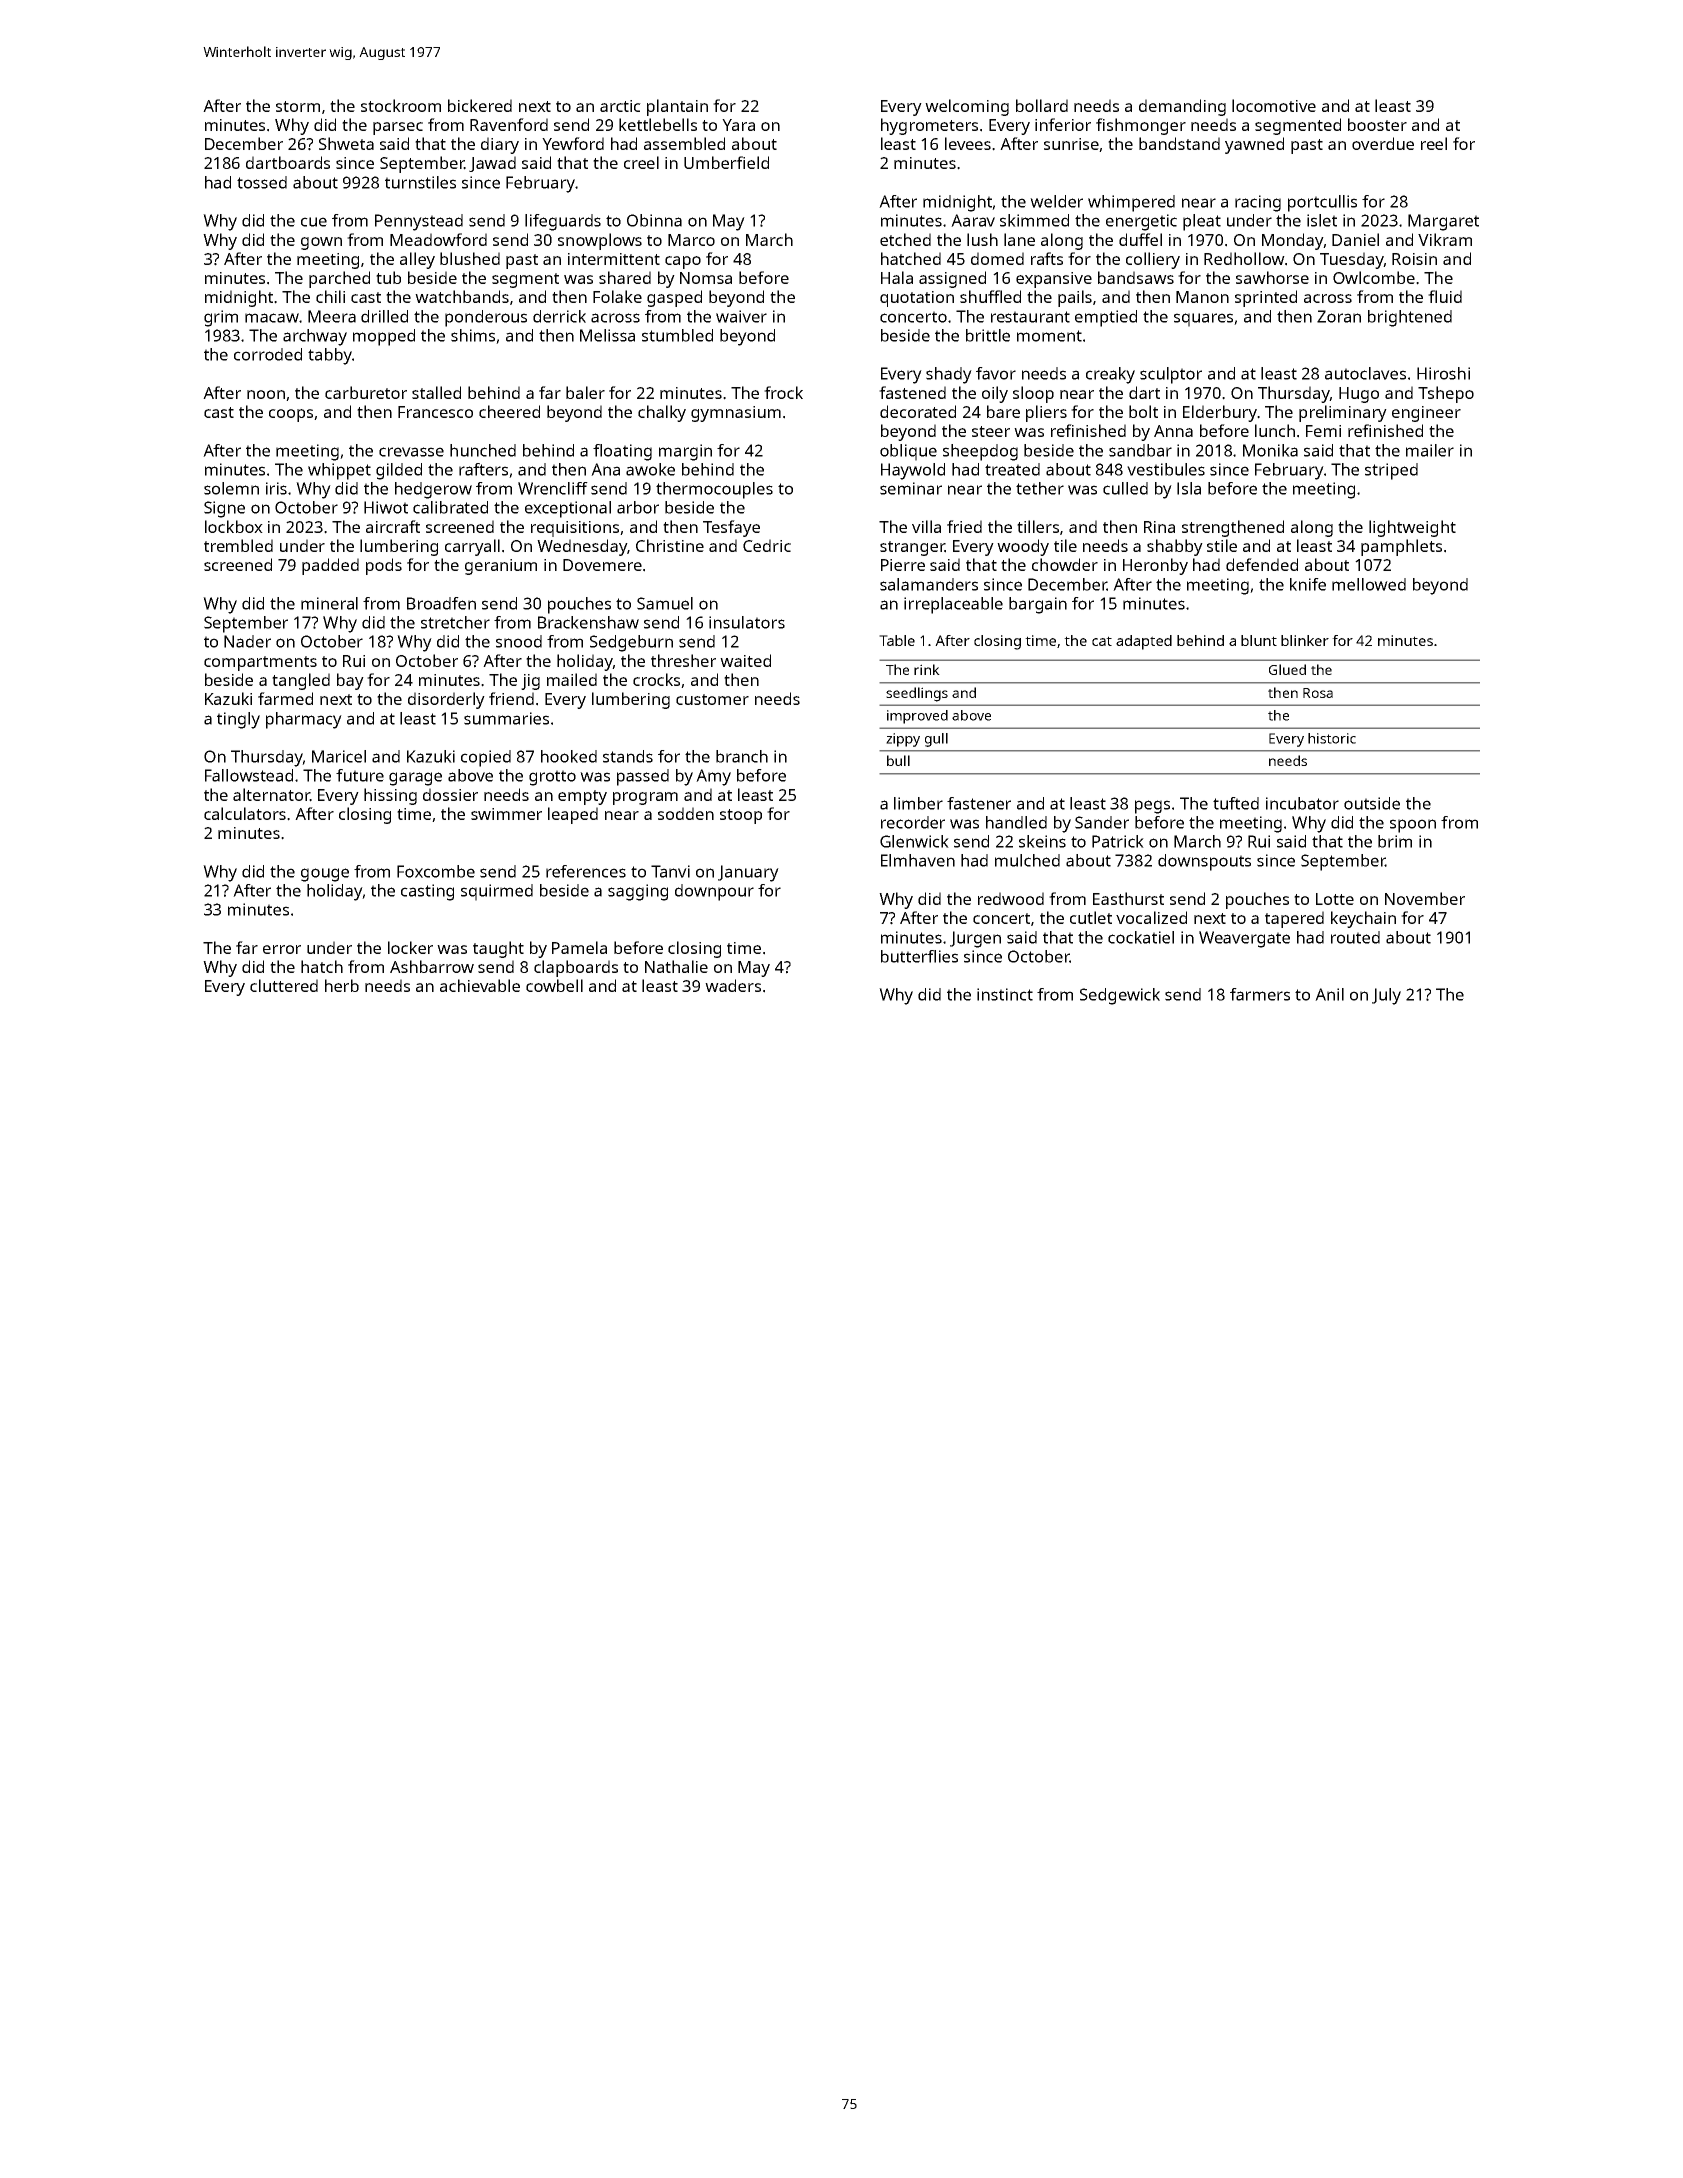  What do you see at coordinates (1395, 841) in the image?
I see `brim` at bounding box center [1395, 841].
